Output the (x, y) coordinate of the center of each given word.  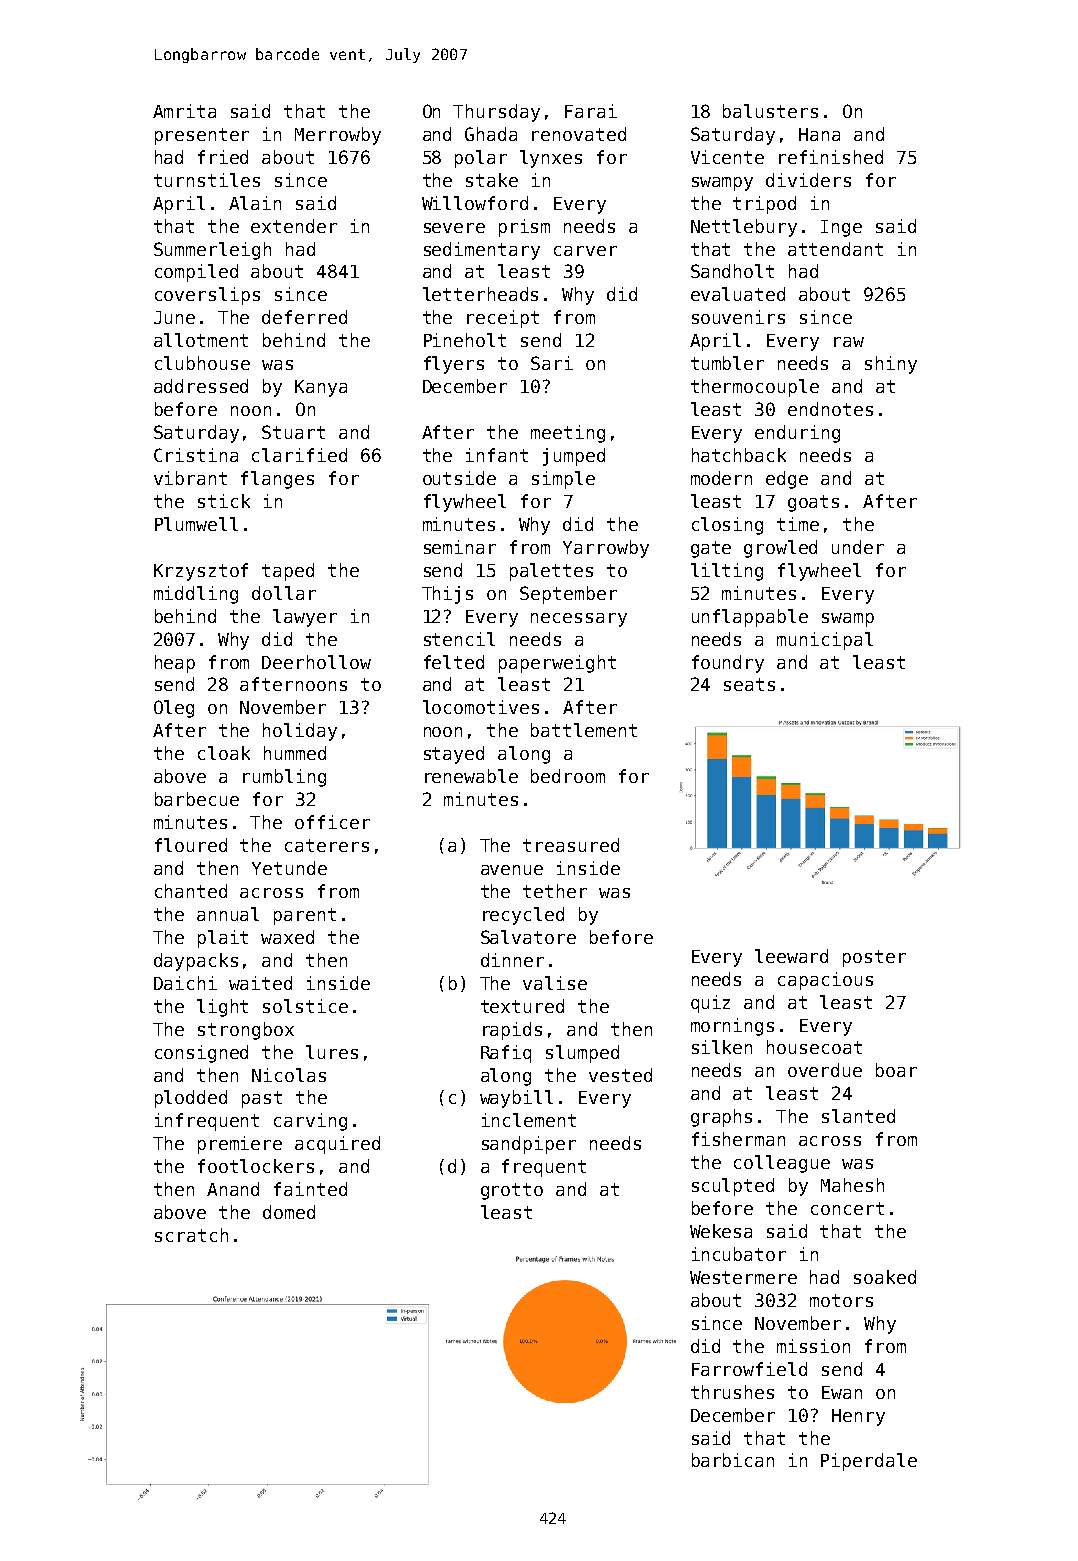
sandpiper (529, 1145)
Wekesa (721, 1231)
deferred (304, 317)
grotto (512, 1191)
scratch (191, 1235)
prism (524, 228)
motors (841, 1300)
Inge (841, 228)
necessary (579, 620)
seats (749, 684)
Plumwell (196, 524)
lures (332, 1052)
